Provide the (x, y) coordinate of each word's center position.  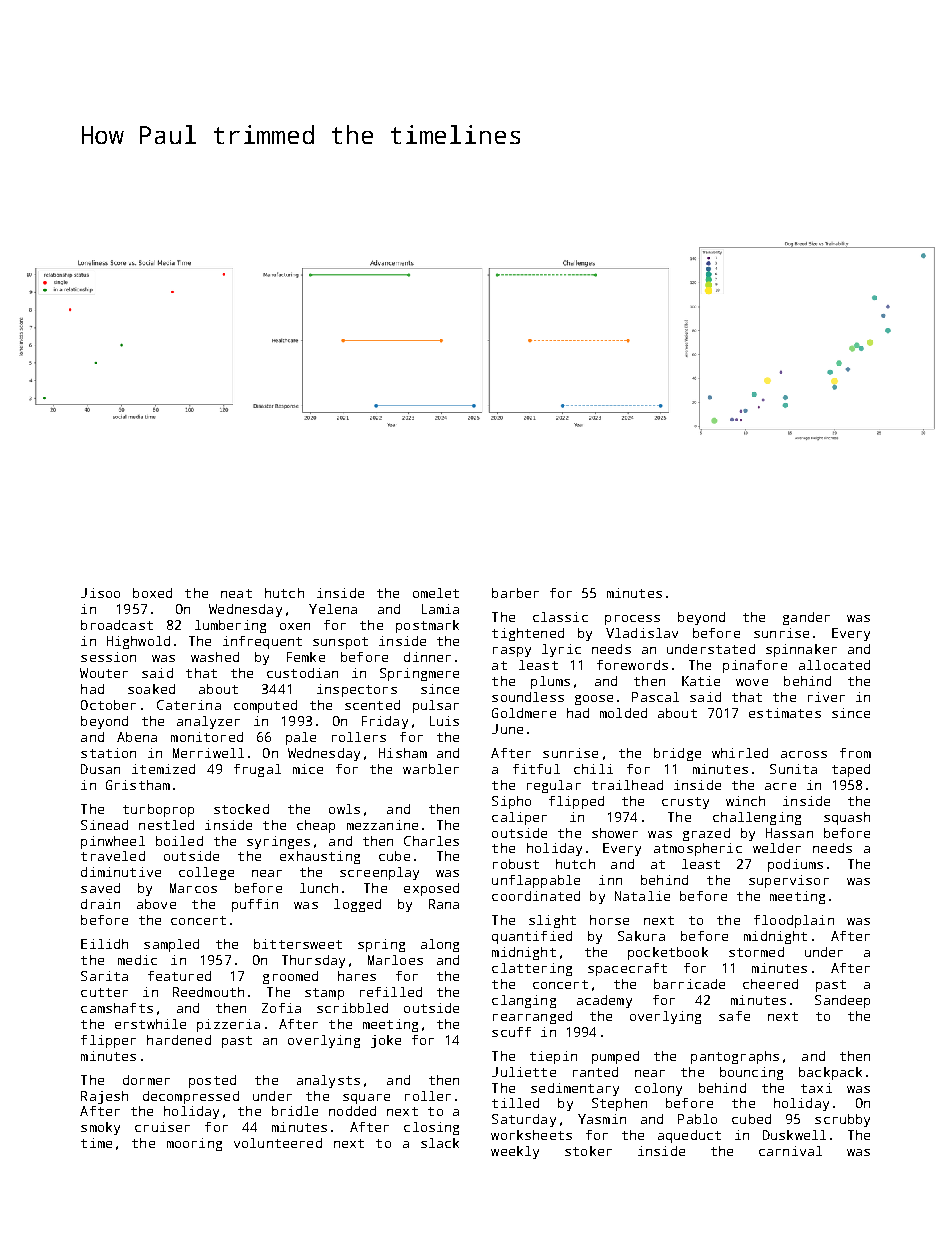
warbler (431, 769)
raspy (512, 652)
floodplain (794, 921)
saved (100, 888)
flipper (108, 1041)
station (108, 753)
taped (851, 770)
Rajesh (104, 1097)
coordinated (536, 896)
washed (215, 657)
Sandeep (842, 1001)
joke (386, 1041)
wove (752, 682)
